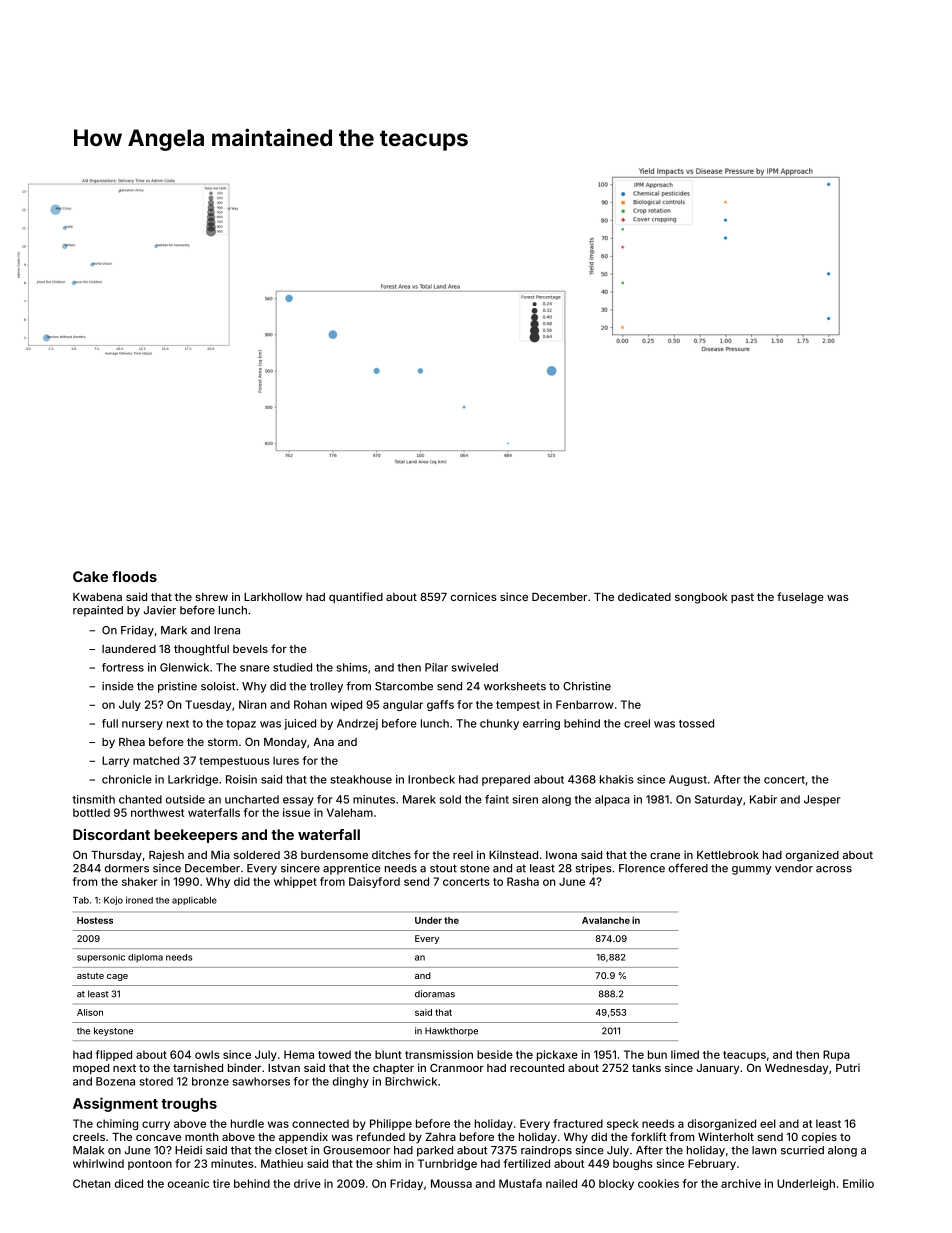 This image has height=1233, width=952. I want to click on sawhorses, so click(261, 1081).
